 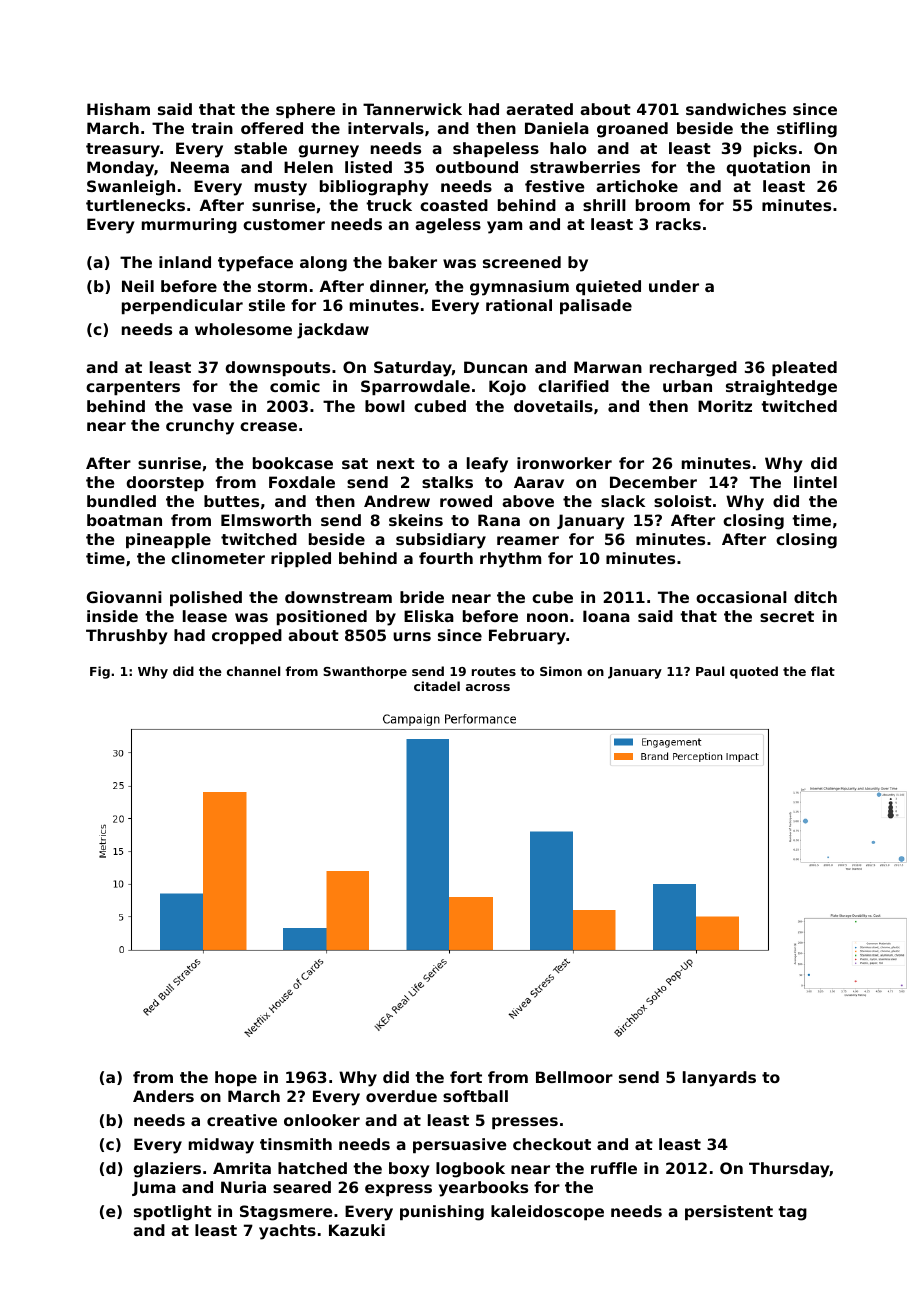 I want to click on fourth, so click(x=446, y=558).
